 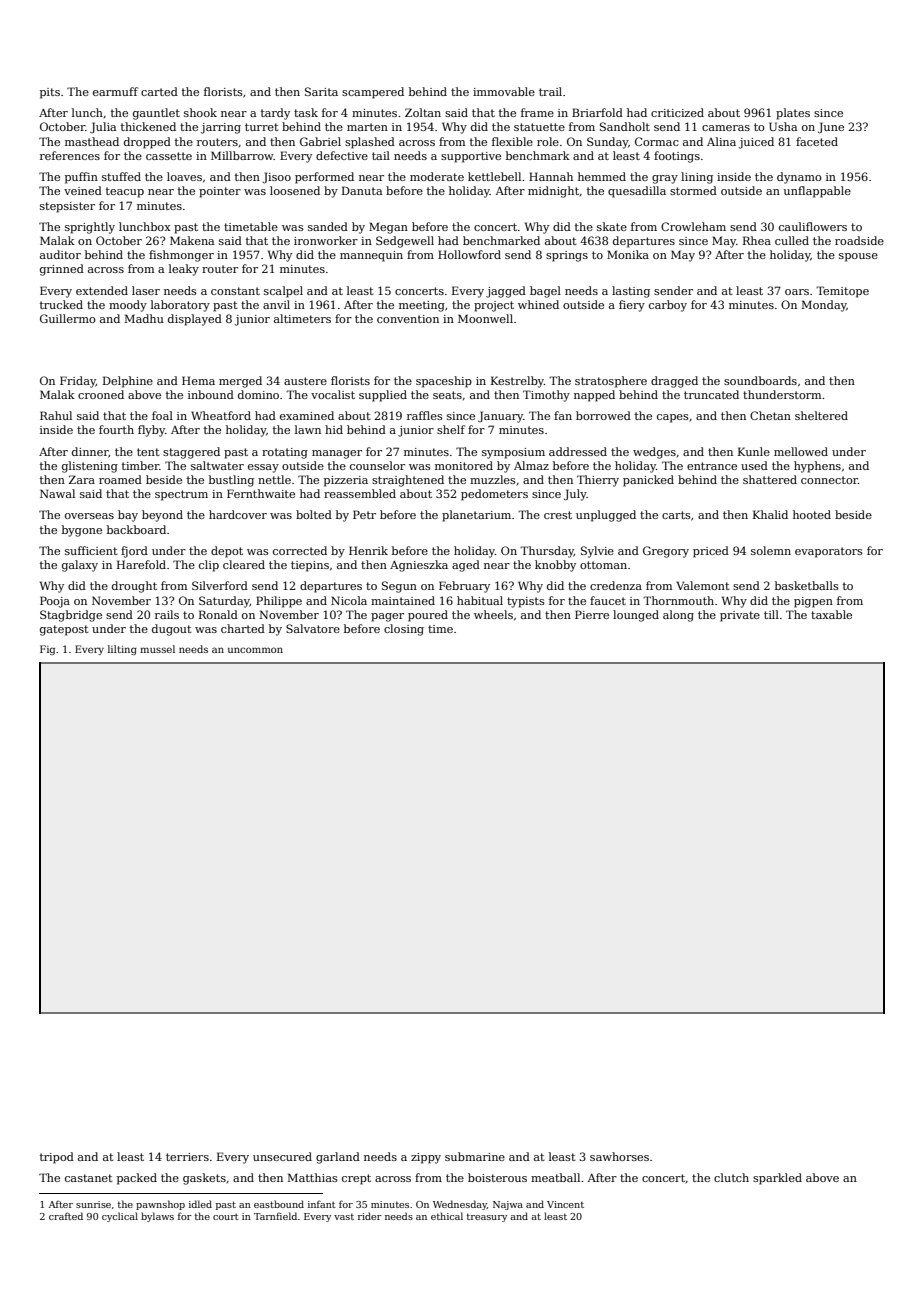 I want to click on priced, so click(x=711, y=552).
